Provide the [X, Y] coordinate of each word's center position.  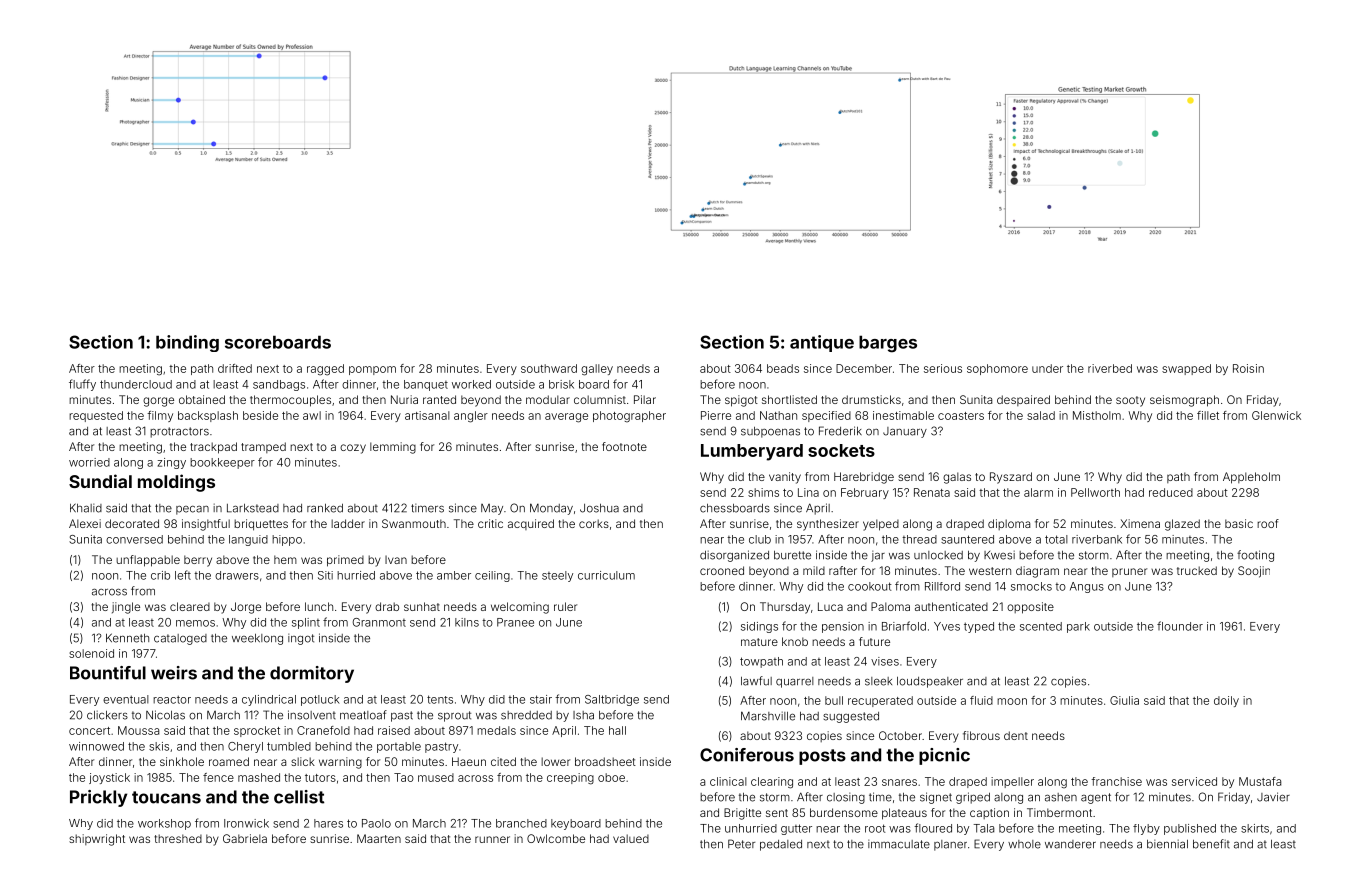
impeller [1012, 782]
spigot [741, 401]
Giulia [1124, 700]
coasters [961, 416]
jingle [126, 608]
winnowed [96, 746]
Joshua [599, 508]
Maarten [379, 838]
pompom [372, 370]
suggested [851, 717]
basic [1239, 523]
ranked [325, 508]
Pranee [515, 622]
